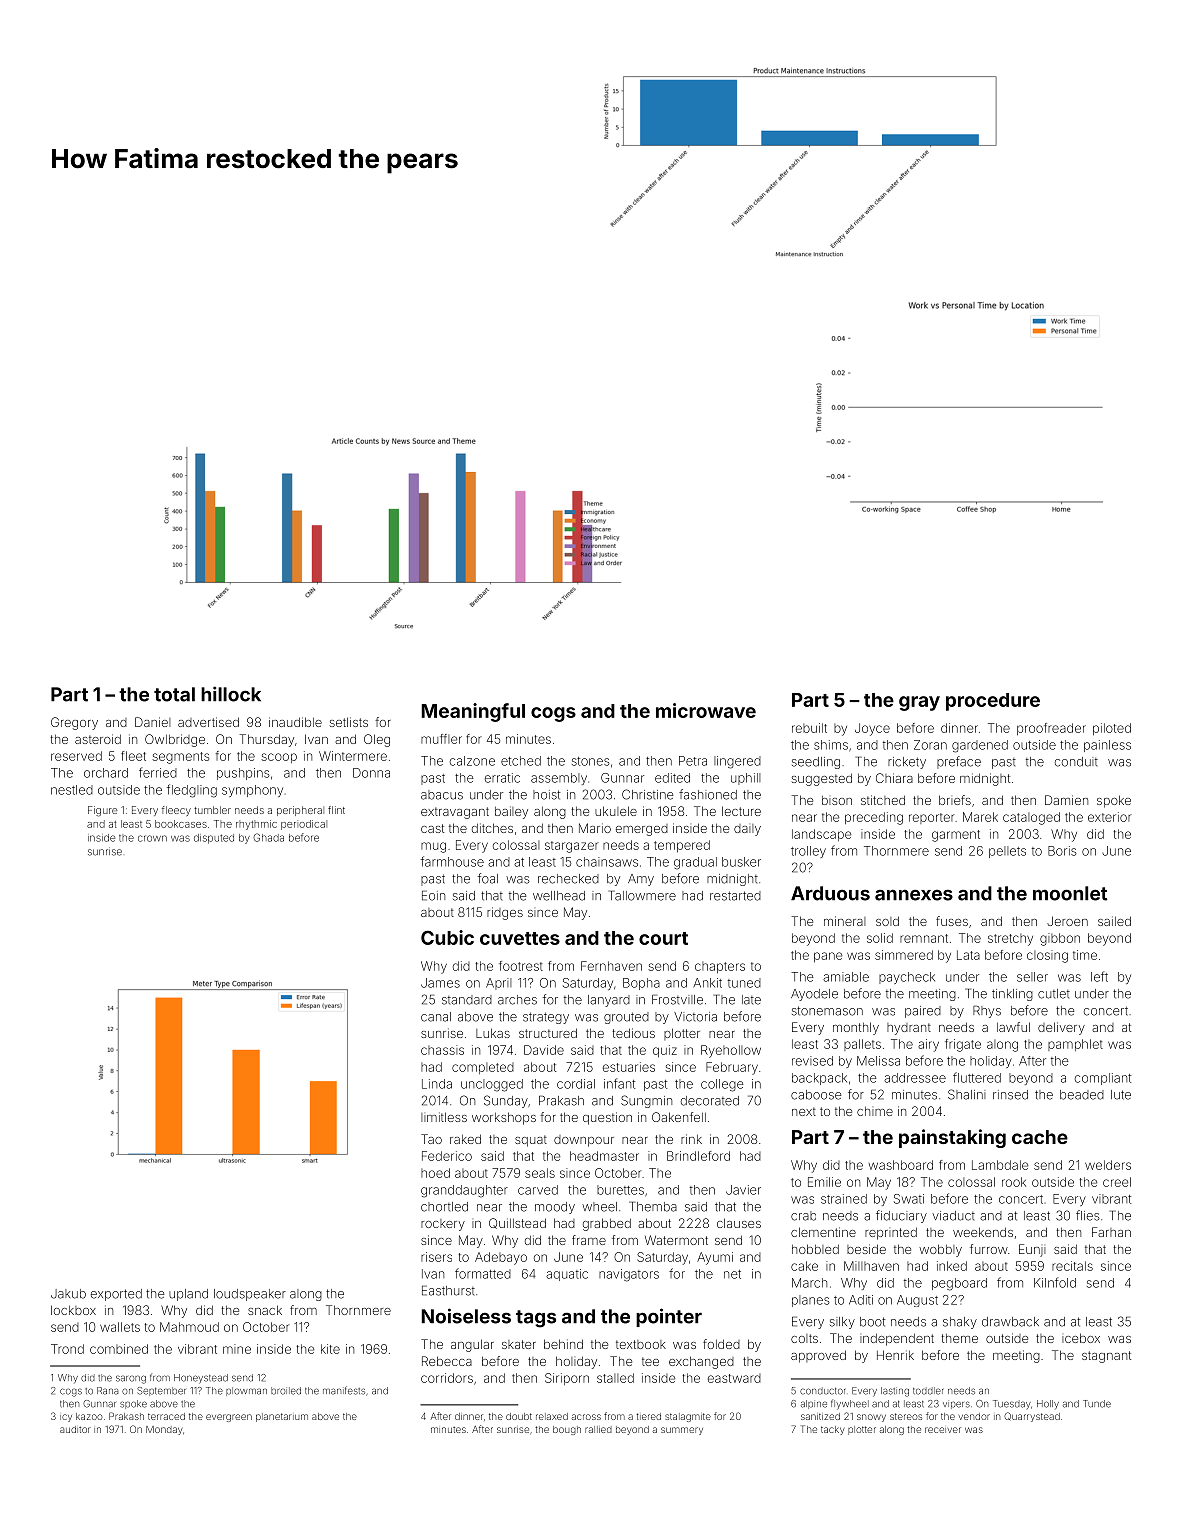 This page has height=1530, width=1182. I want to click on gray, so click(919, 703).
